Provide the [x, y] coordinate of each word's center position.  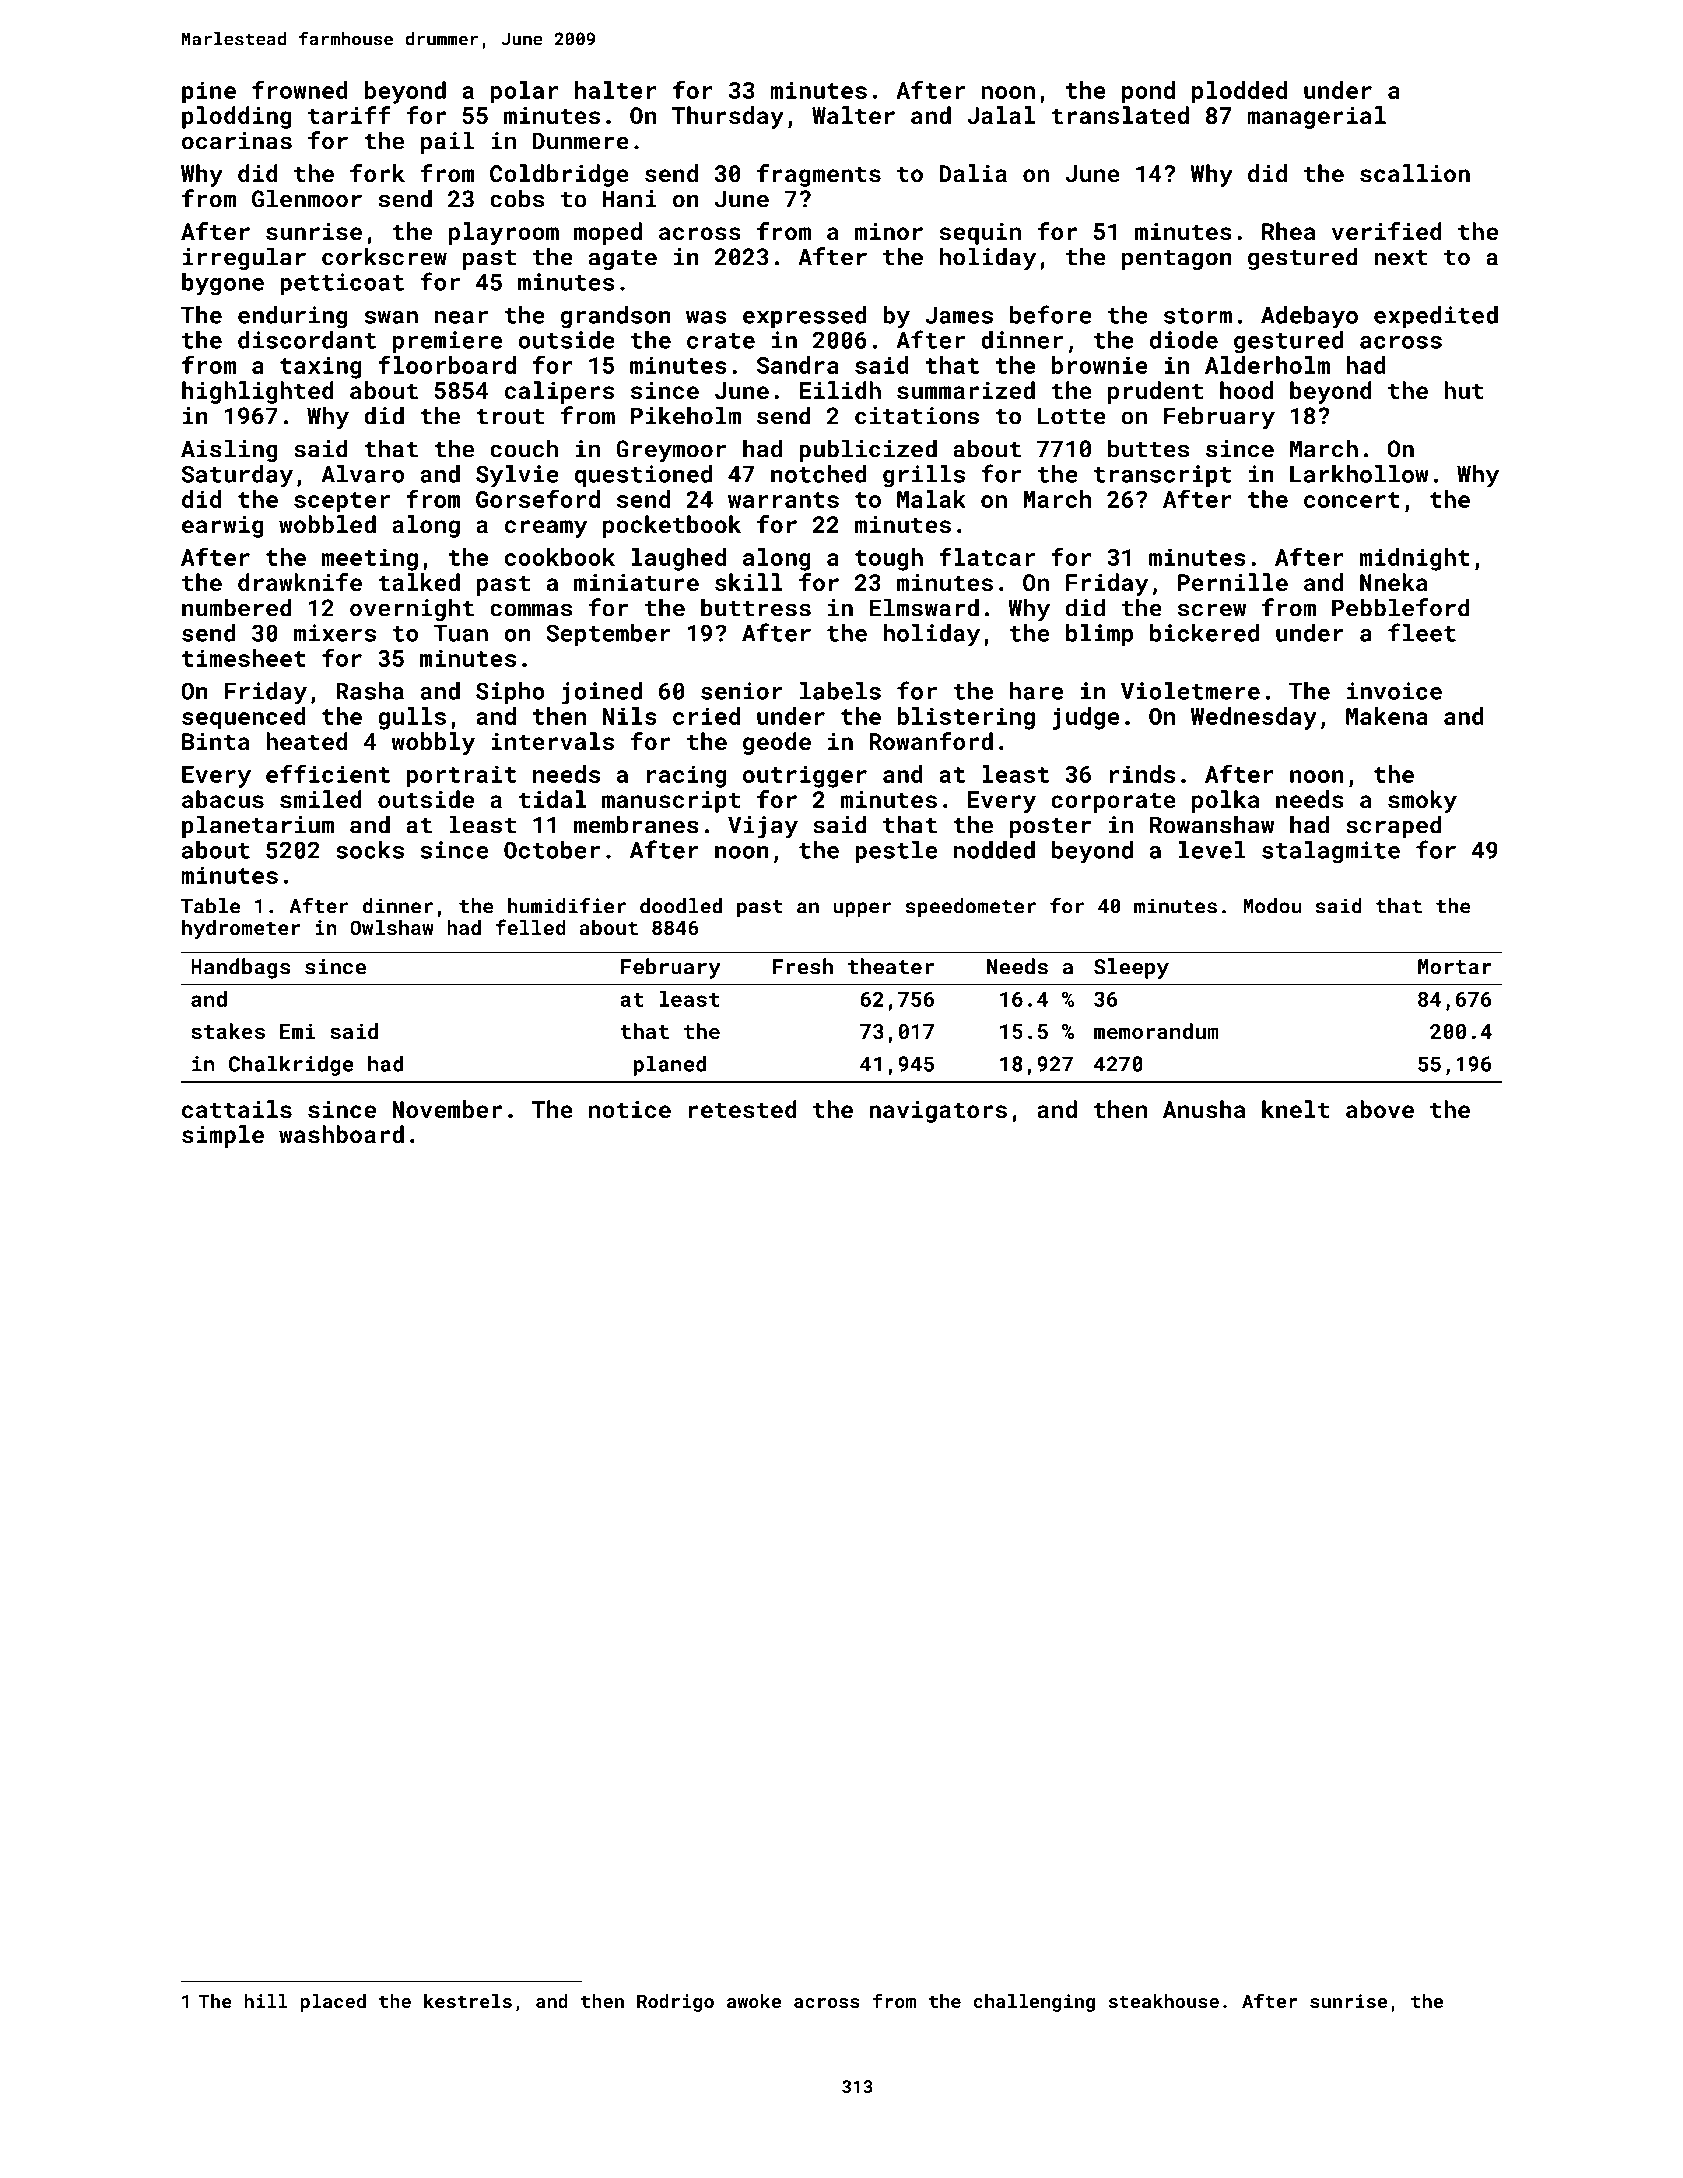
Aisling [229, 450]
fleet [1422, 632]
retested [743, 1109]
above [1380, 1109]
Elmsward [924, 607]
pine [209, 92]
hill [266, 2001]
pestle [896, 852]
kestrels [468, 2001]
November [447, 1109]
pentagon [1177, 260]
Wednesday [1254, 718]
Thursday [728, 117]
